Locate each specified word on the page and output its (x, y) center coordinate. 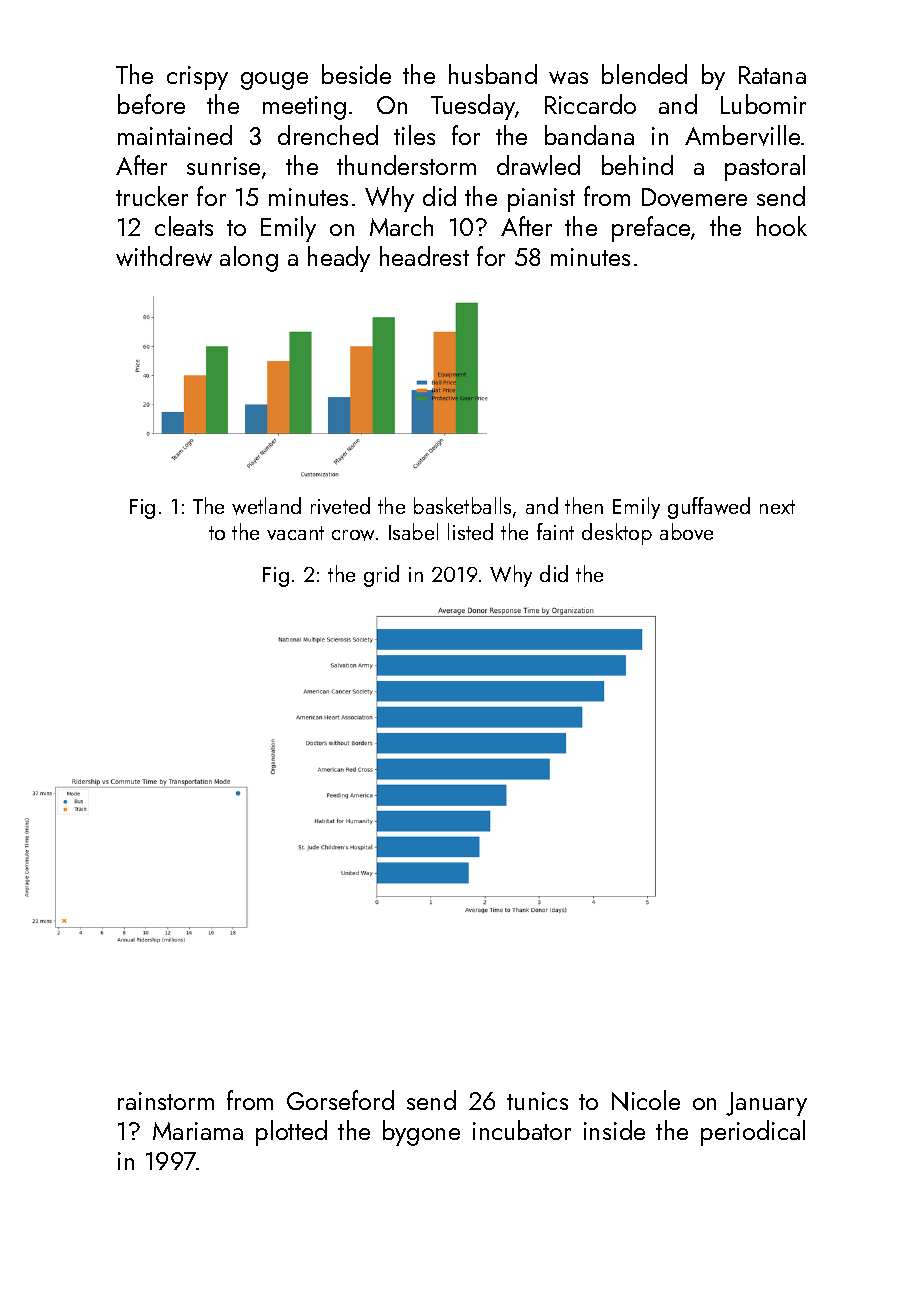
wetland (266, 506)
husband (493, 74)
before (151, 104)
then (584, 505)
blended (644, 74)
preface (651, 229)
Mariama (198, 1131)
